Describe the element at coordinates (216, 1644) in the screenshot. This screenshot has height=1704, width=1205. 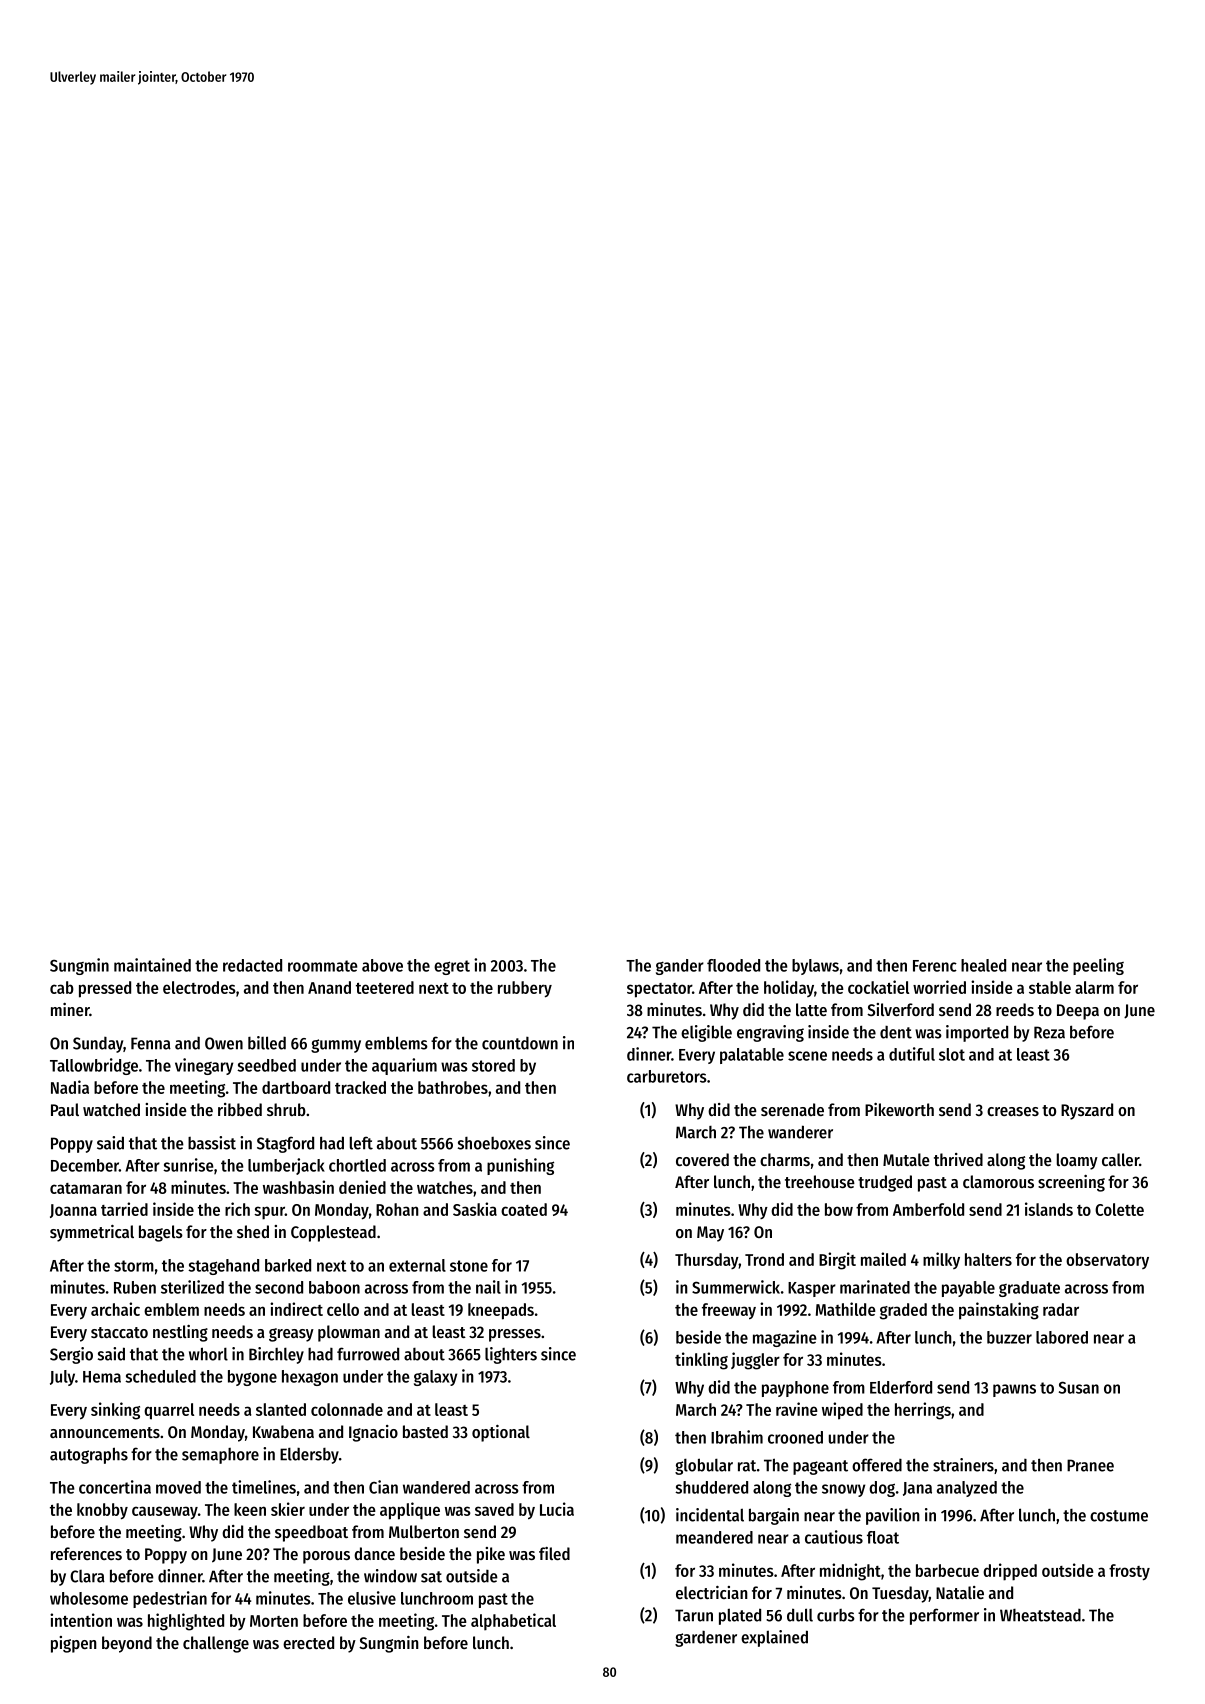
I see `challenge` at that location.
